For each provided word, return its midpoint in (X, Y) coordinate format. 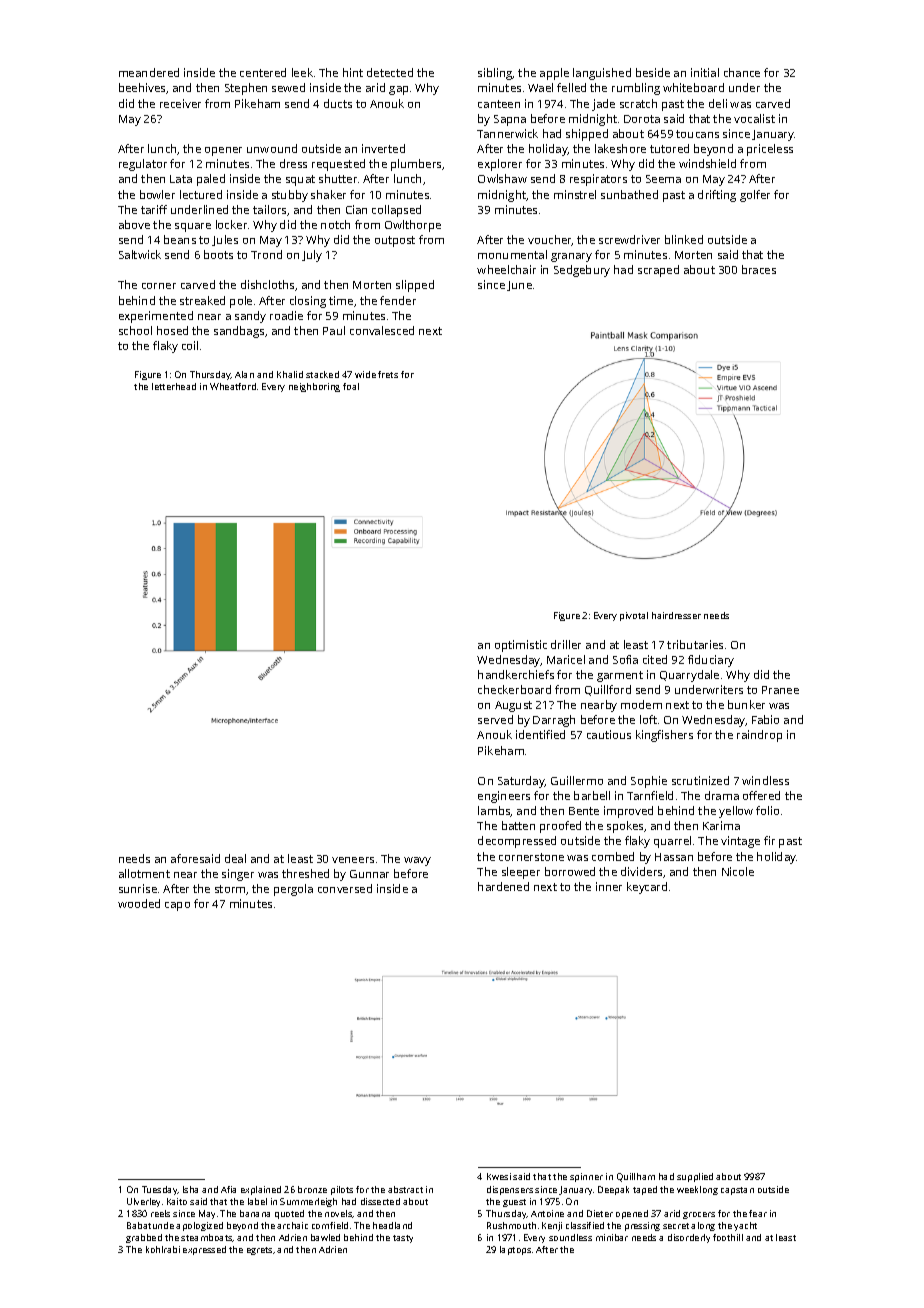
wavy (417, 861)
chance (742, 72)
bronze (312, 1189)
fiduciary (711, 661)
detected (390, 72)
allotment (144, 873)
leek (302, 72)
